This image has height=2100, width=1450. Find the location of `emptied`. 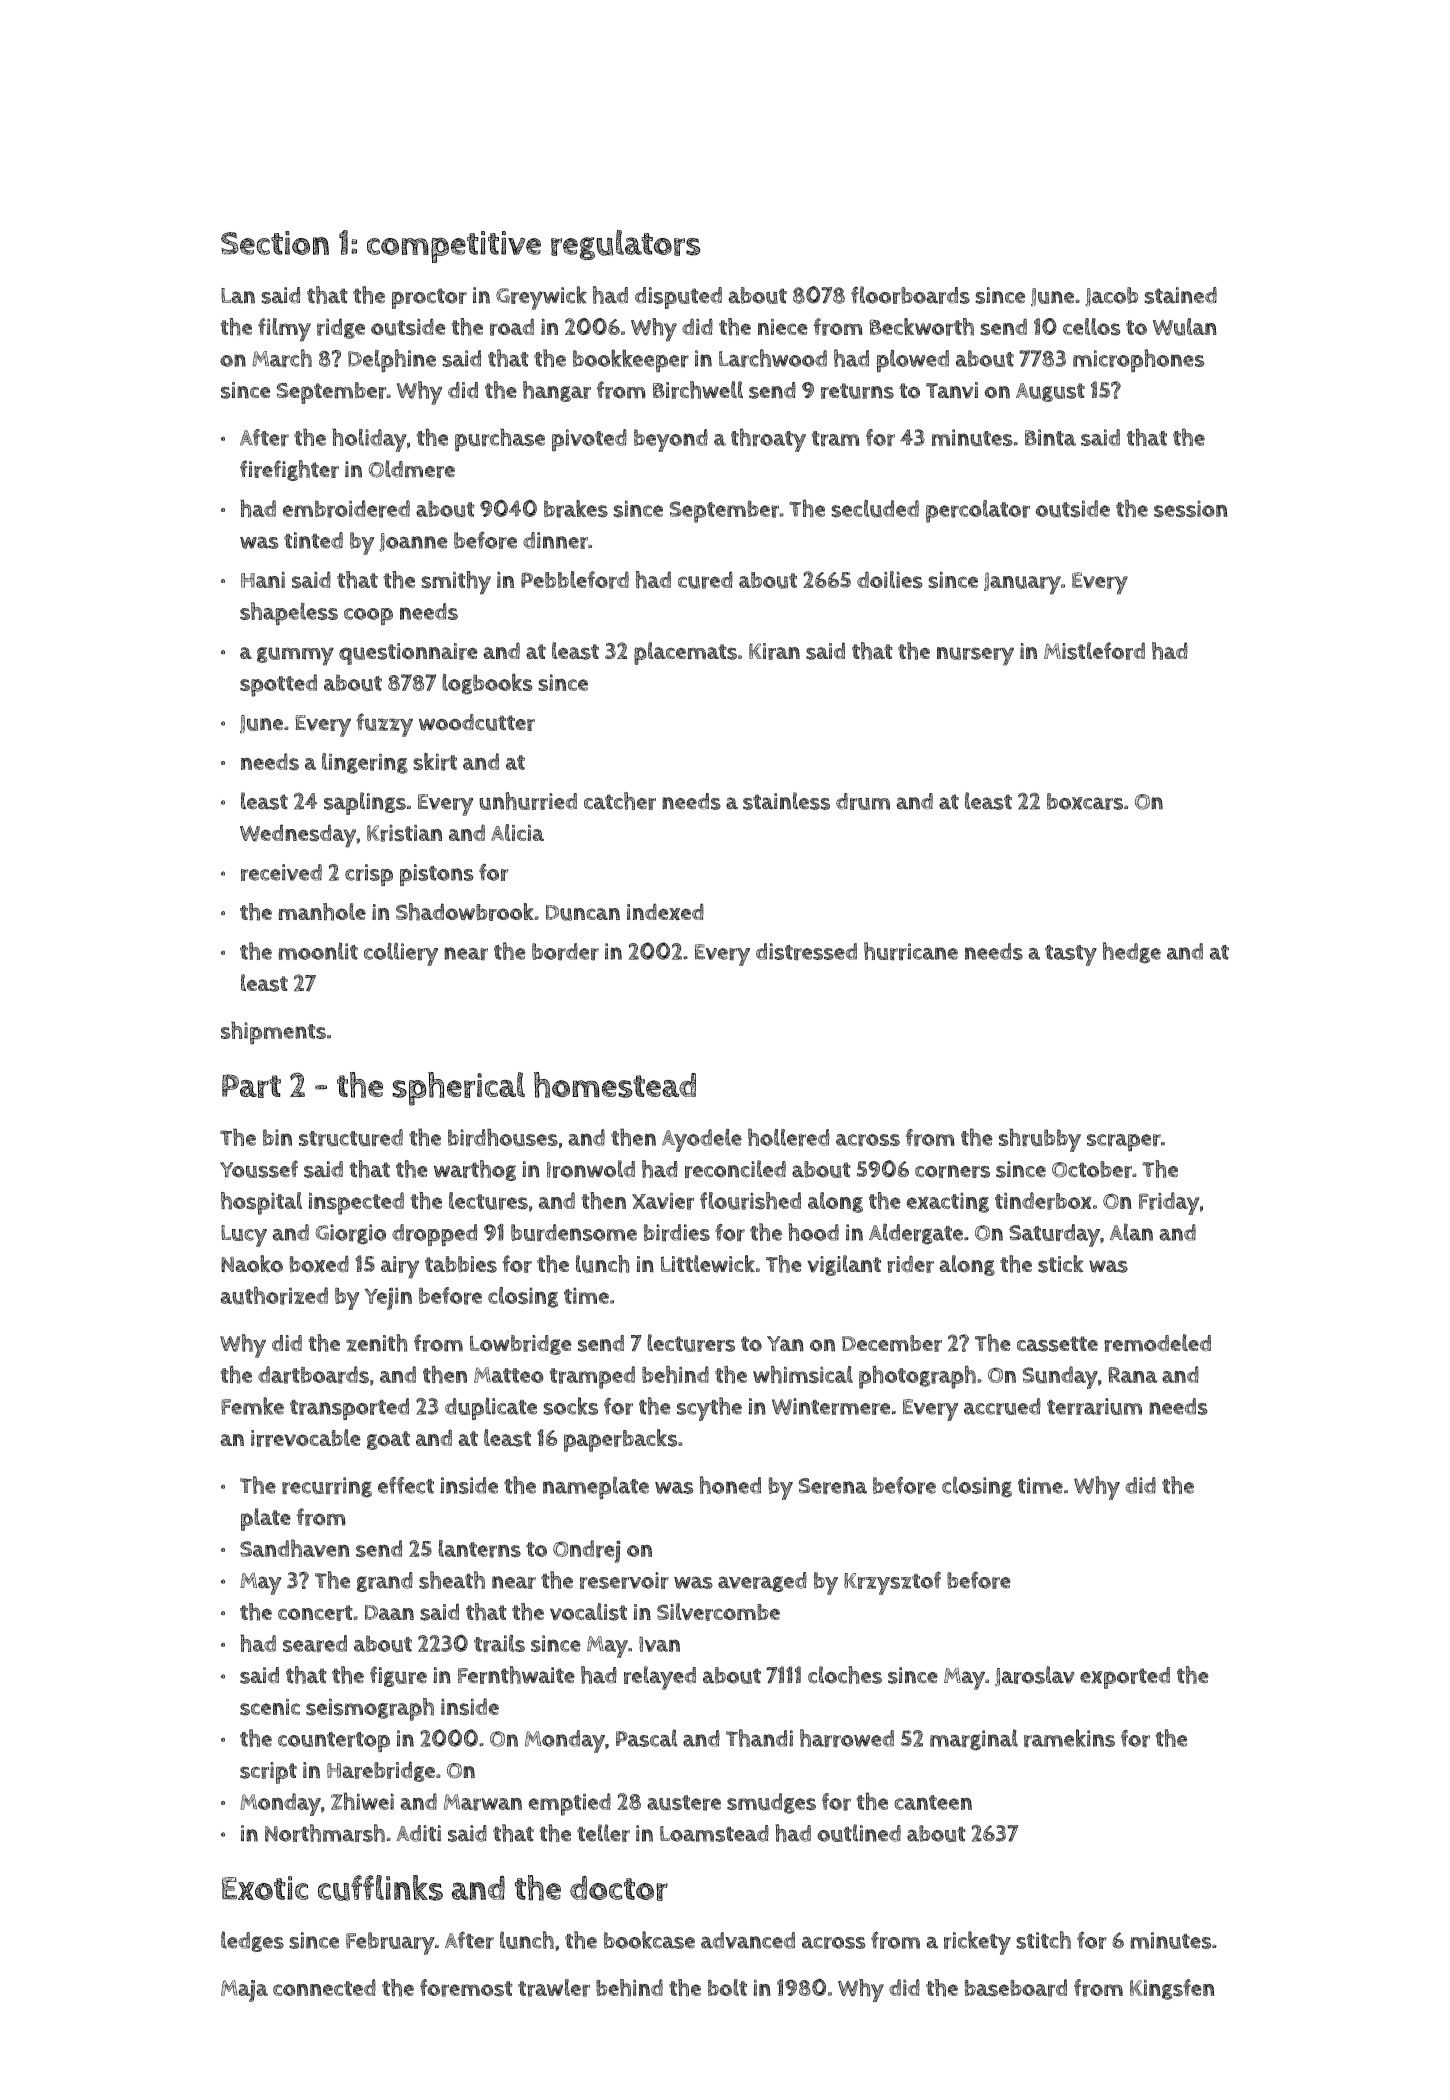

emptied is located at coordinates (569, 1804).
